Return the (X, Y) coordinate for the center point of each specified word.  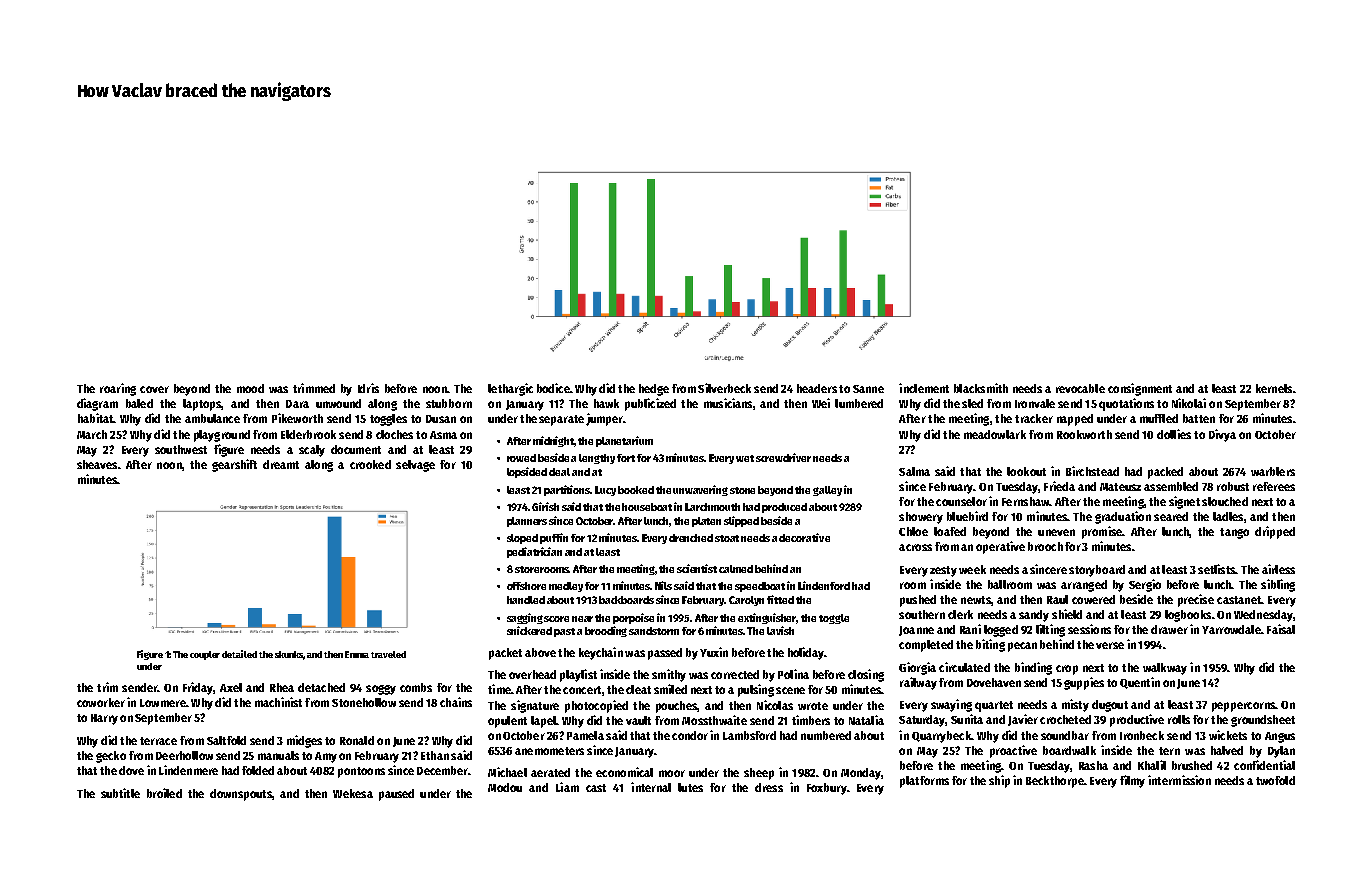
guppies (1084, 683)
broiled (164, 793)
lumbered (859, 403)
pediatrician (534, 552)
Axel (231, 687)
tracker (1034, 418)
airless (1278, 569)
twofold (1275, 780)
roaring (118, 389)
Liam (567, 787)
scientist (697, 568)
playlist (578, 675)
